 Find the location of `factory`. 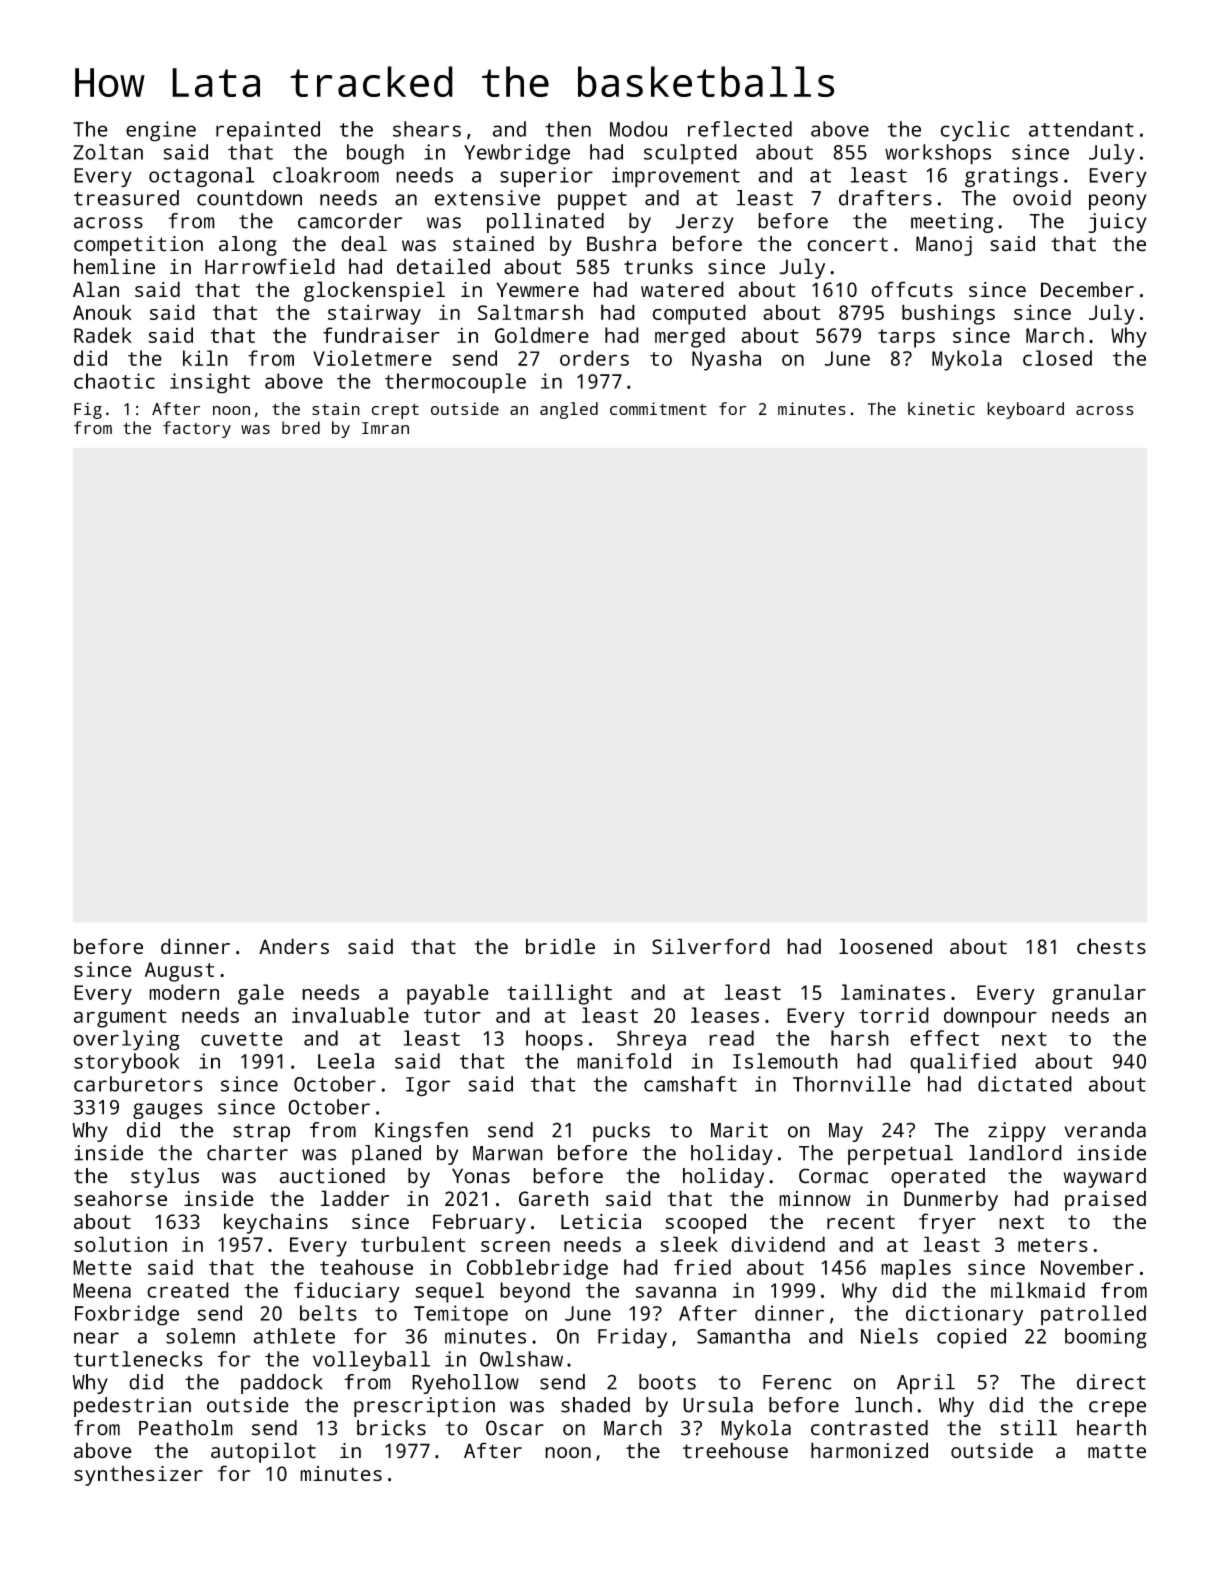

factory is located at coordinates (197, 429).
